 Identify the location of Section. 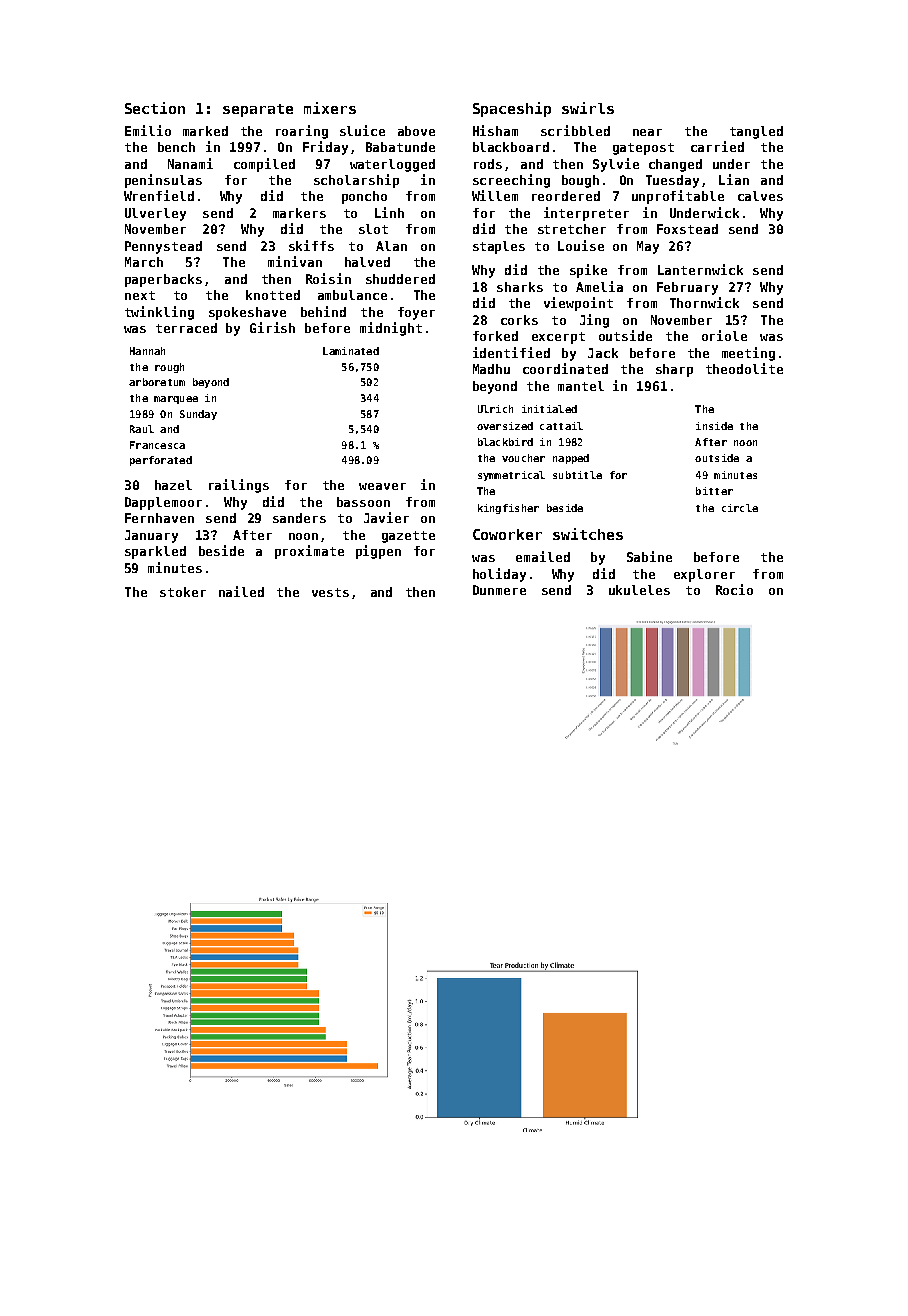
(155, 108).
